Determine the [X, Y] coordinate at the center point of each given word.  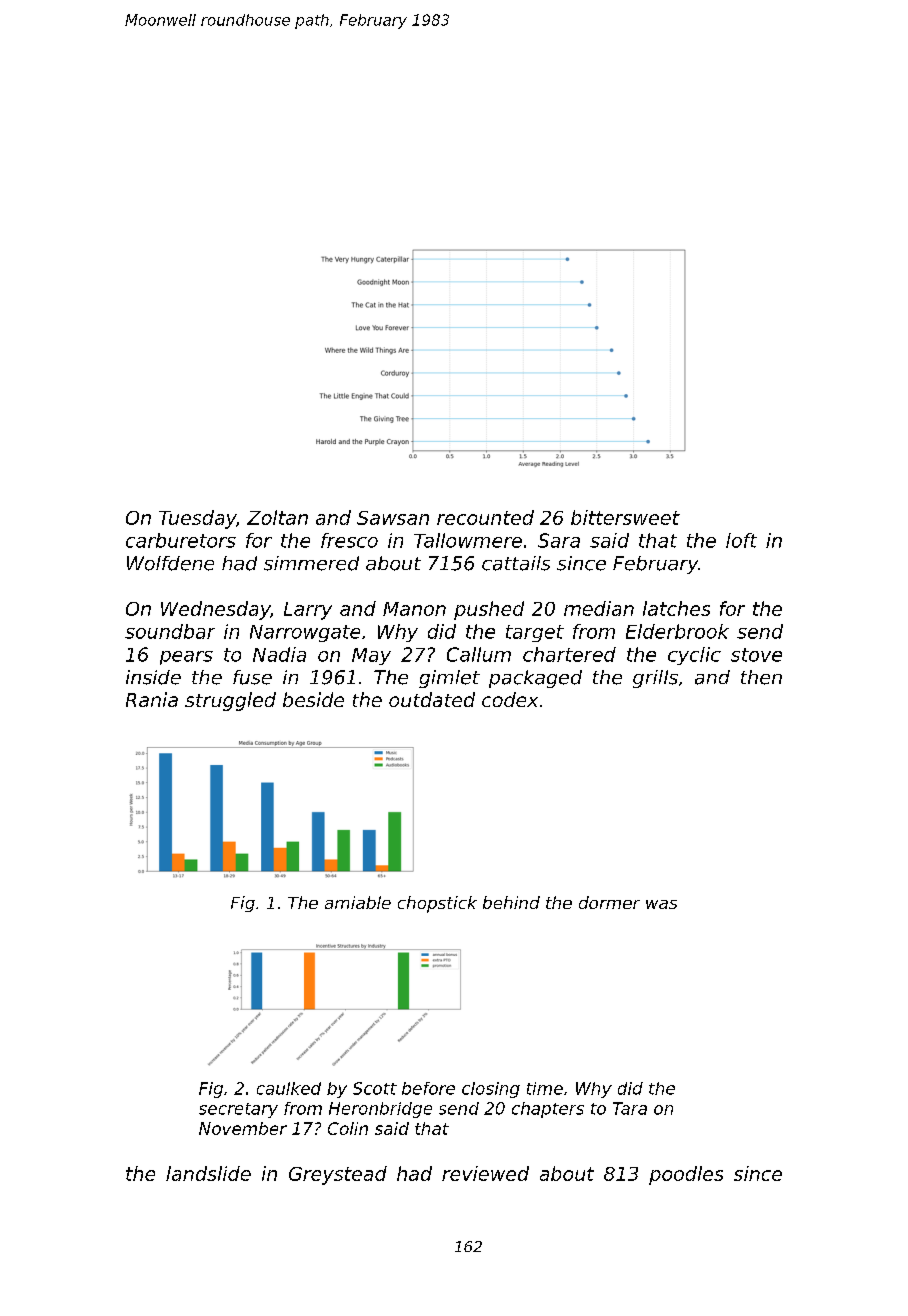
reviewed [485, 1173]
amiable [358, 902]
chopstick [437, 904]
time [545, 1088]
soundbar [170, 631]
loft [741, 540]
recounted [485, 517]
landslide [208, 1173]
